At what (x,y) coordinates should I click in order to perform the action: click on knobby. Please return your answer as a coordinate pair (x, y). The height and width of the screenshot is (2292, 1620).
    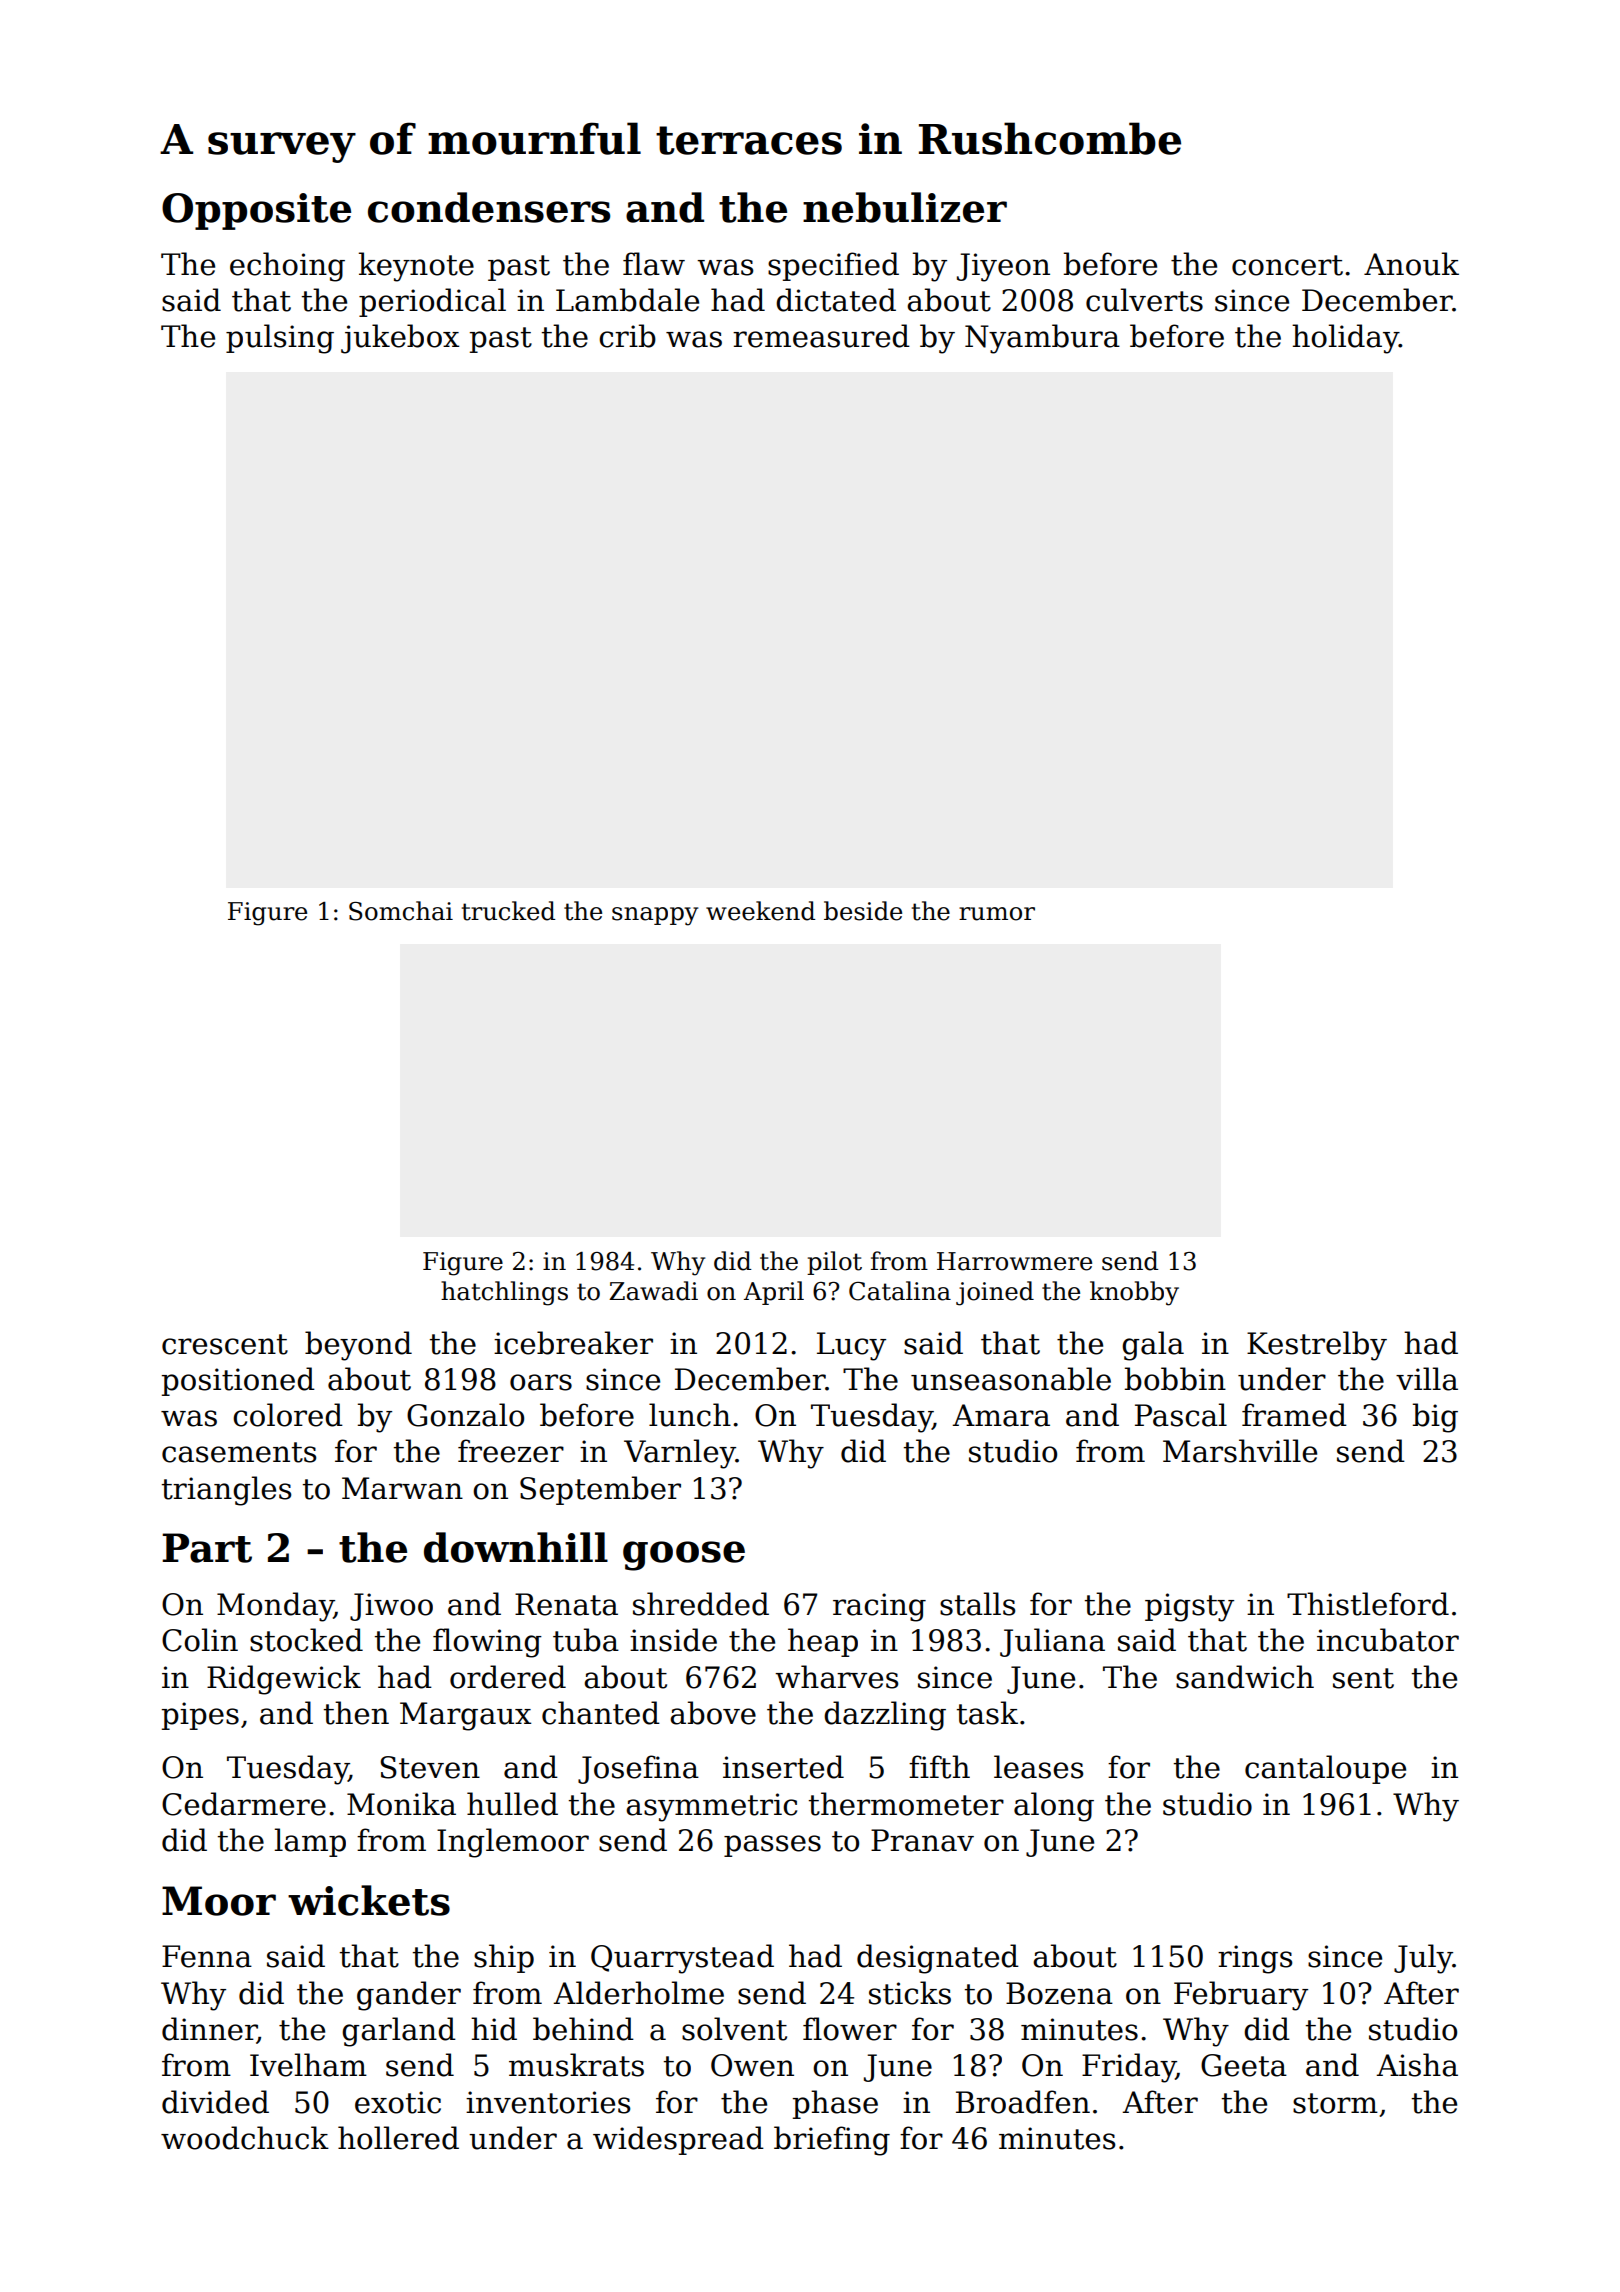
    Looking at the image, I should click on (1134, 1293).
